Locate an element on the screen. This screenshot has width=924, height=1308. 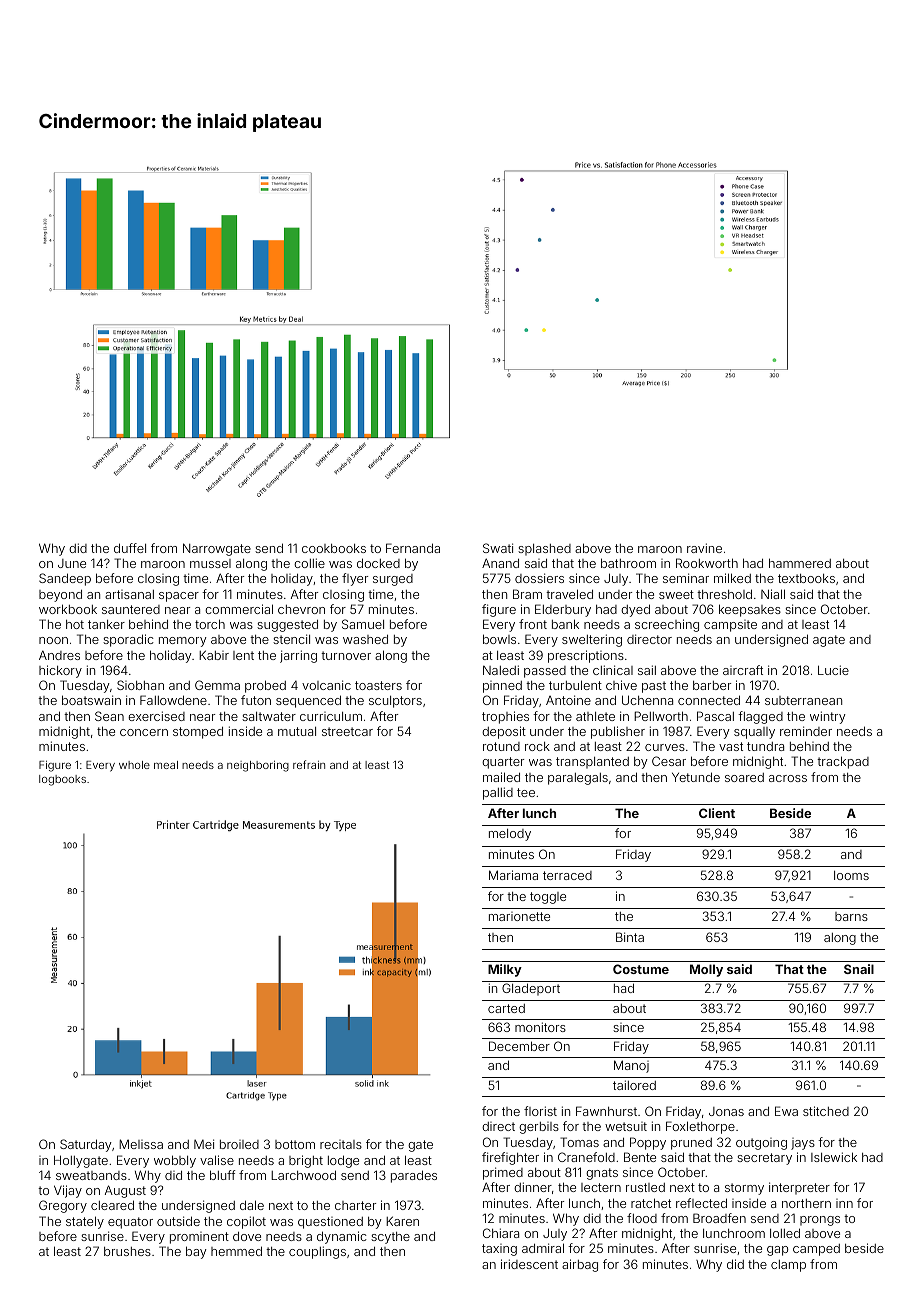
stately is located at coordinates (85, 1222).
